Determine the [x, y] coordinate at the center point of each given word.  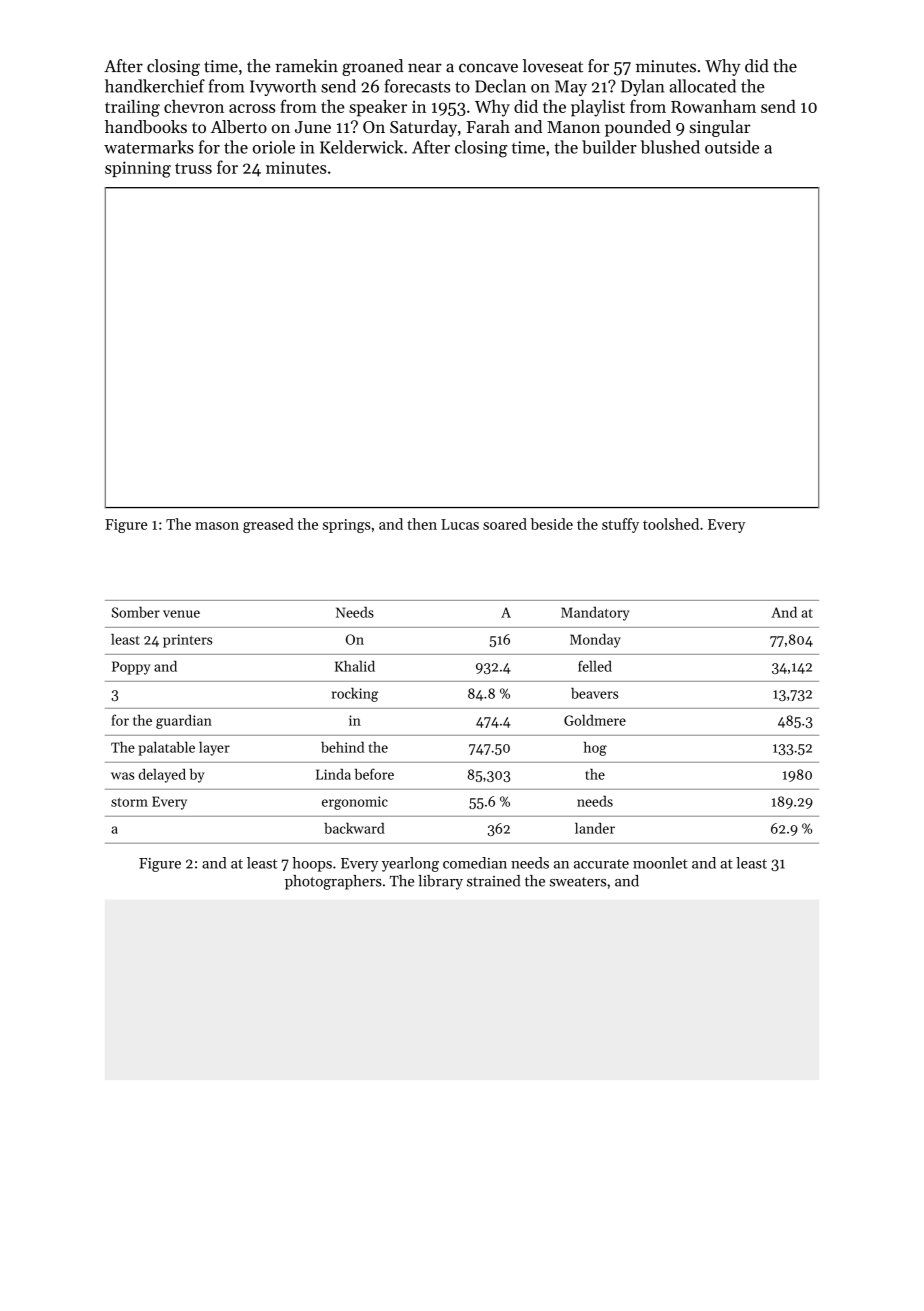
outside [732, 147]
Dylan [642, 87]
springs [347, 526]
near [425, 68]
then [422, 524]
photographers [333, 882]
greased [268, 525]
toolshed [671, 524]
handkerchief [155, 86]
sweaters [578, 882]
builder [609, 147]
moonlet [660, 863]
